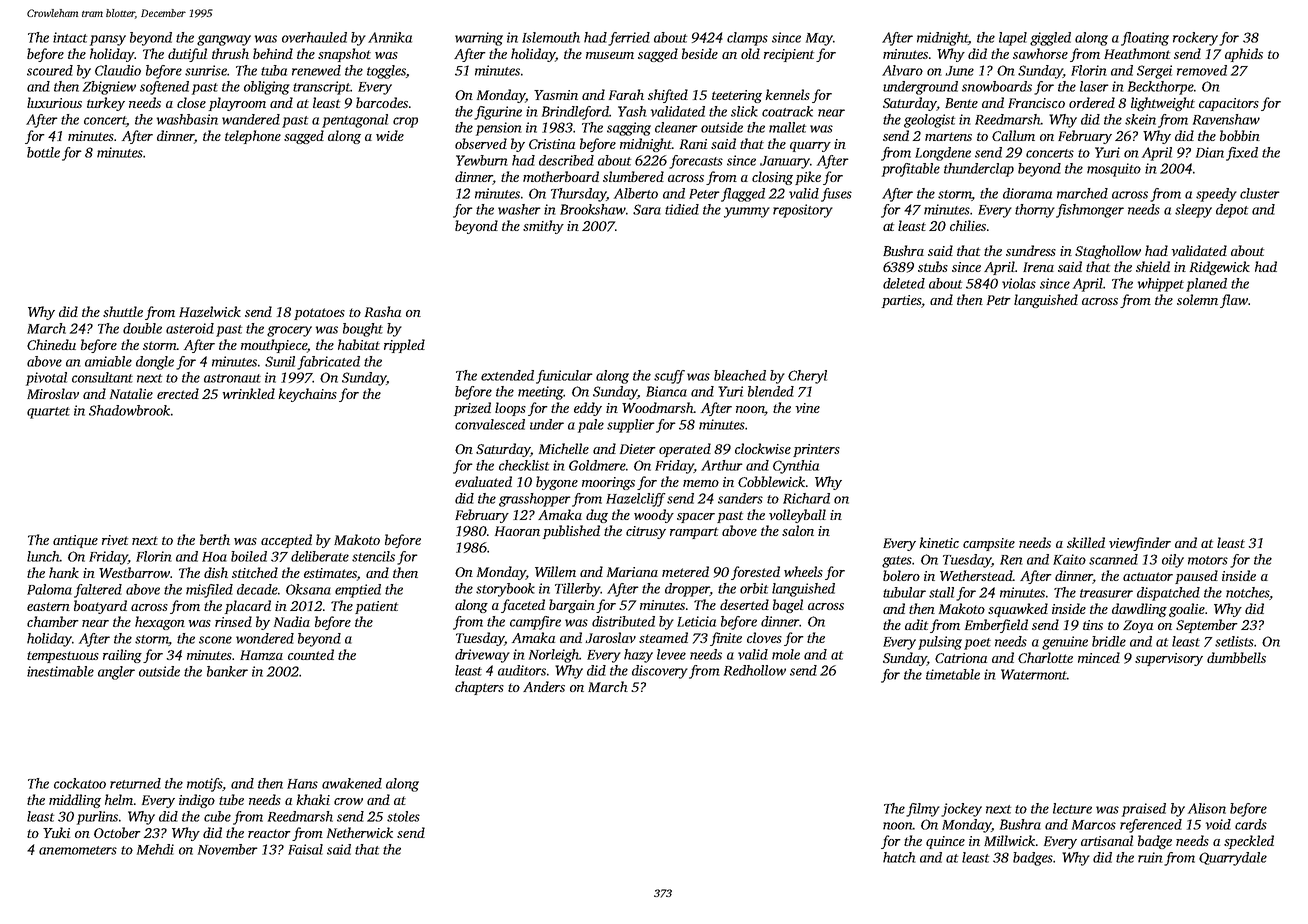 Image resolution: width=1308 pixels, height=924 pixels. What do you see at coordinates (610, 55) in the screenshot?
I see `museum` at bounding box center [610, 55].
